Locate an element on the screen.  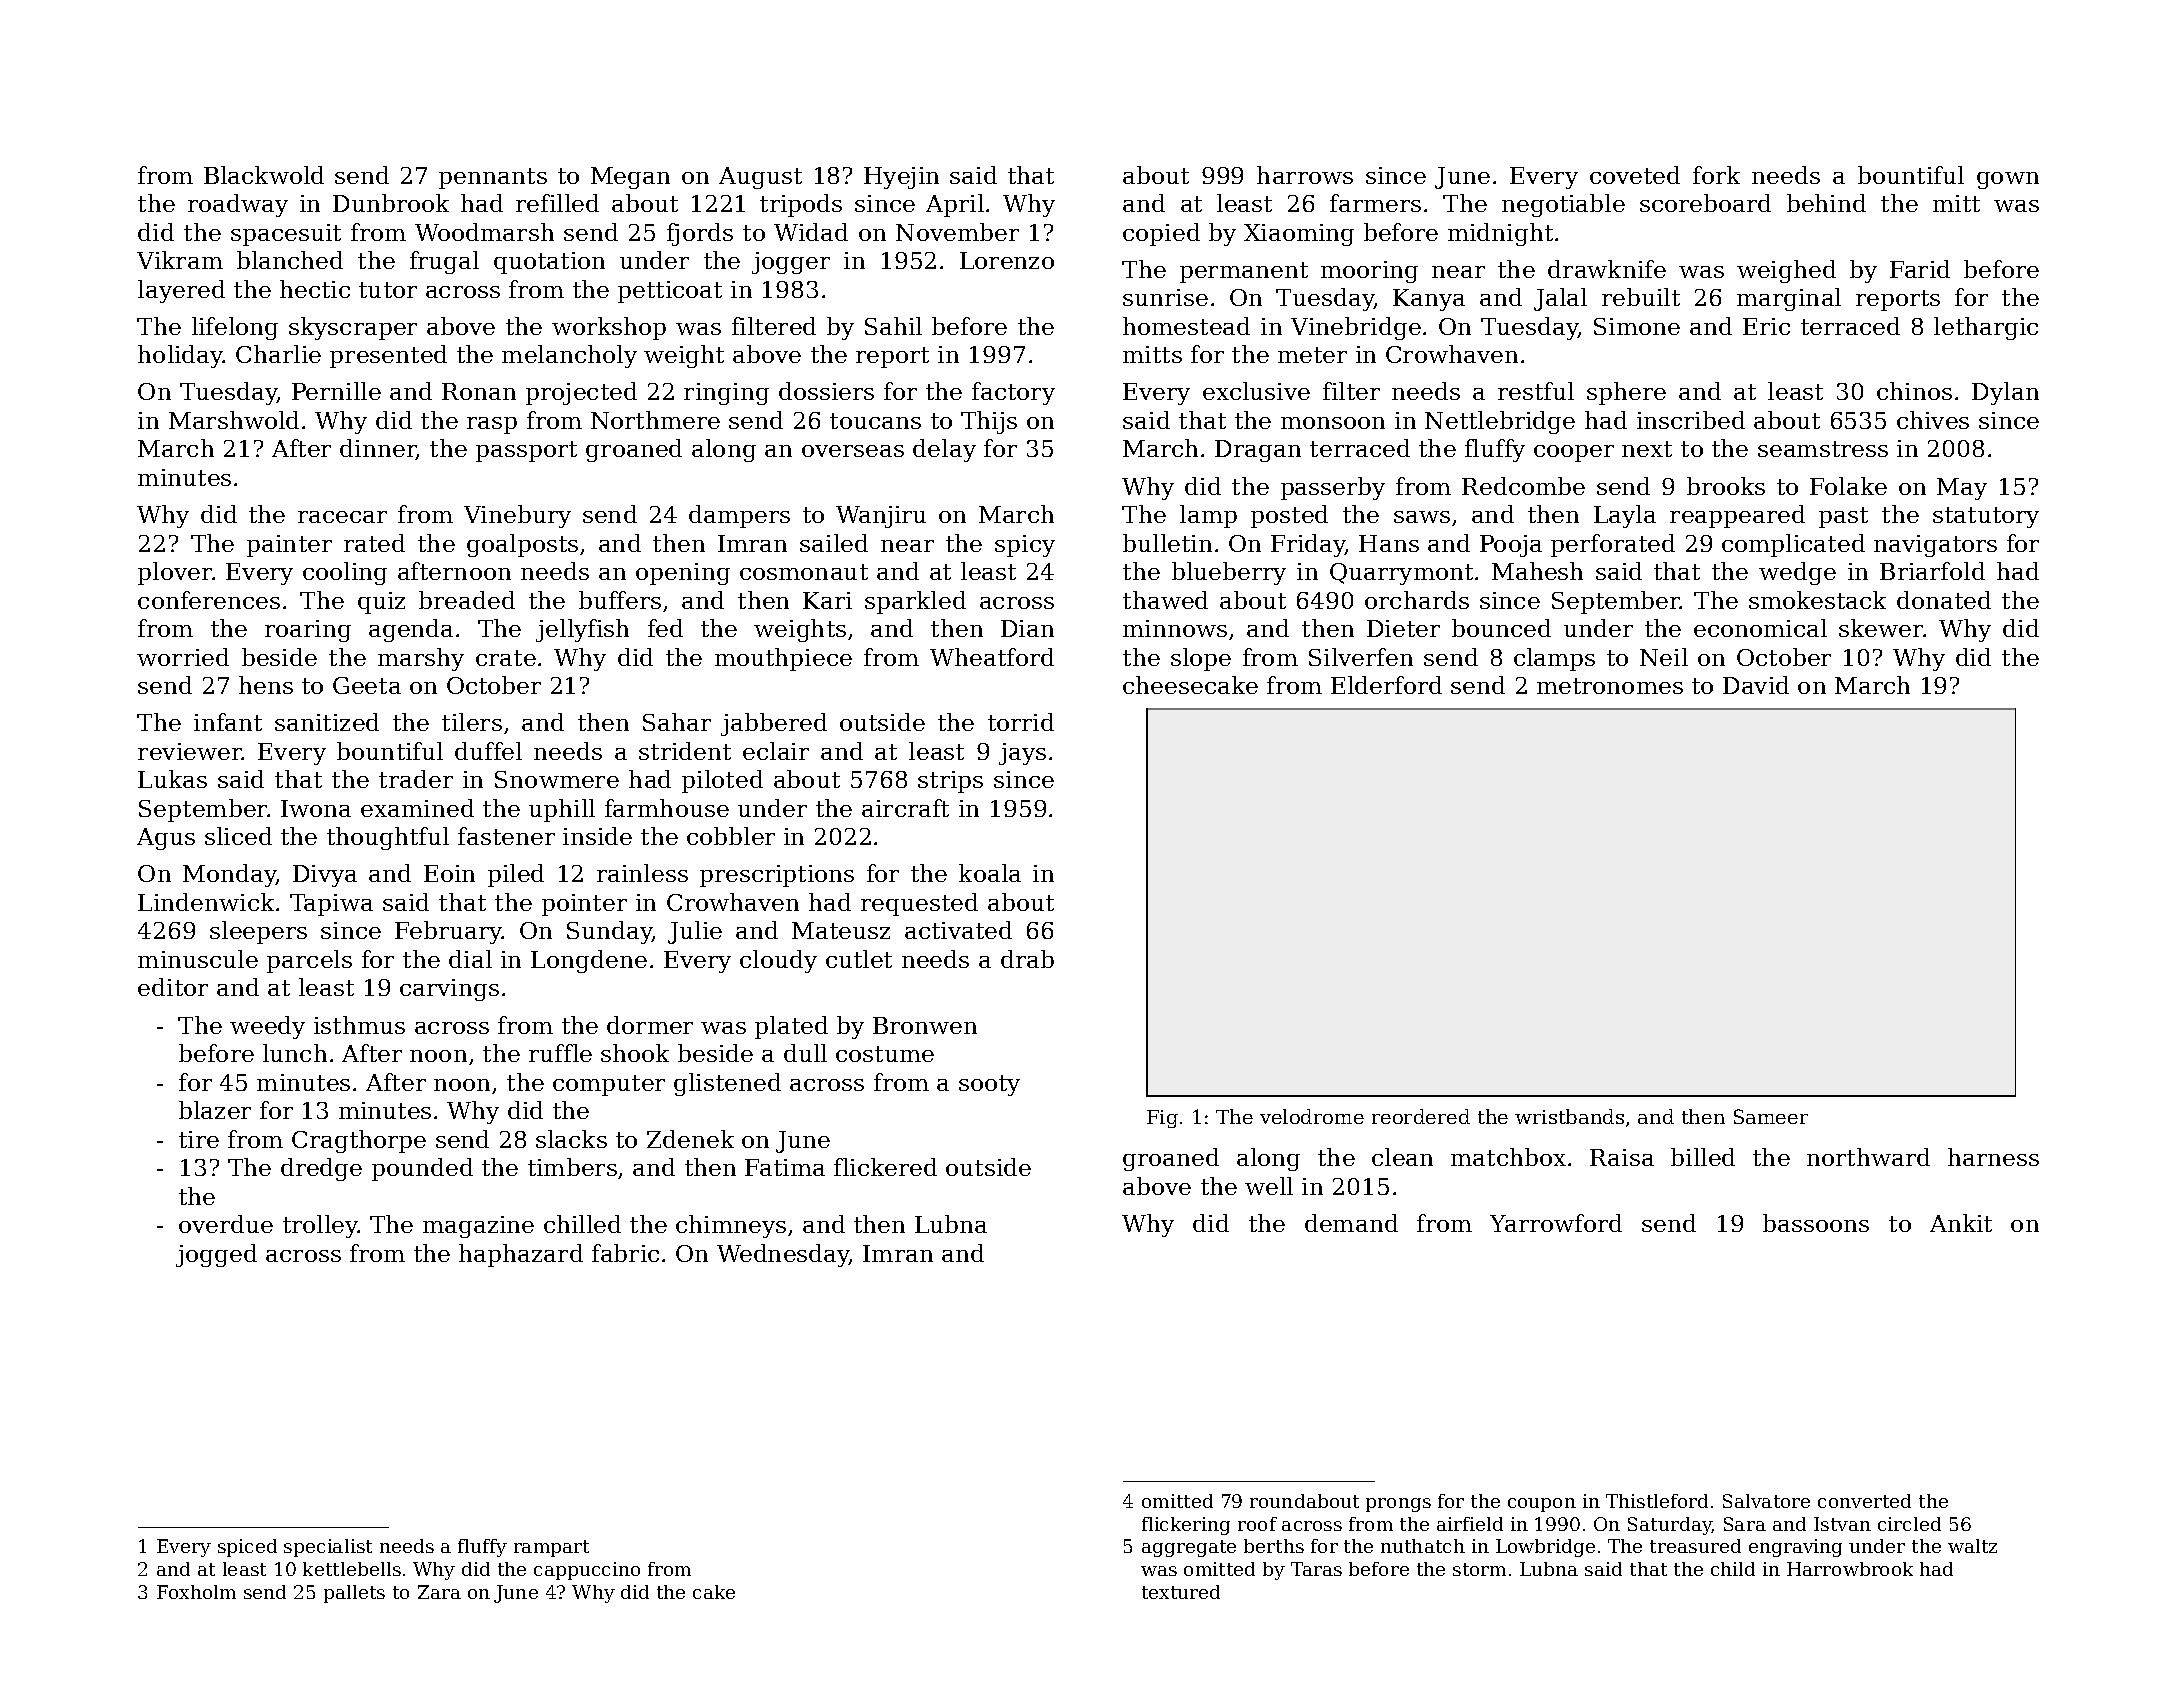
aggregate is located at coordinates (1189, 1548).
